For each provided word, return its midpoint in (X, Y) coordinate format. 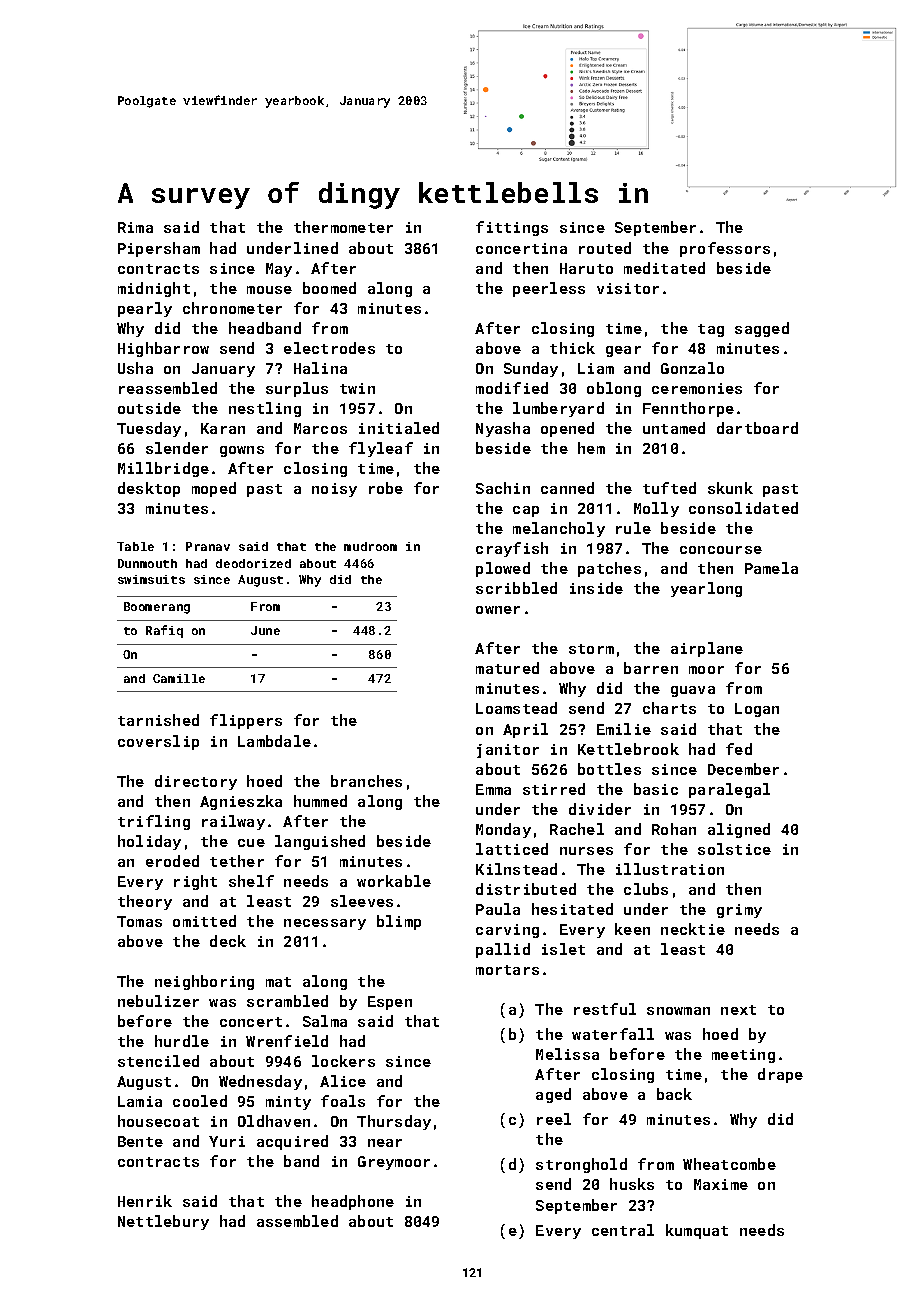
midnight (154, 289)
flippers (246, 721)
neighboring (204, 982)
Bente (140, 1141)
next (738, 1010)
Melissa (567, 1054)
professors (725, 249)
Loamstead (516, 708)
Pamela (771, 568)
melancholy (559, 529)
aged (553, 1095)
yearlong (706, 589)
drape (780, 1075)
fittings (512, 228)
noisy (334, 490)
